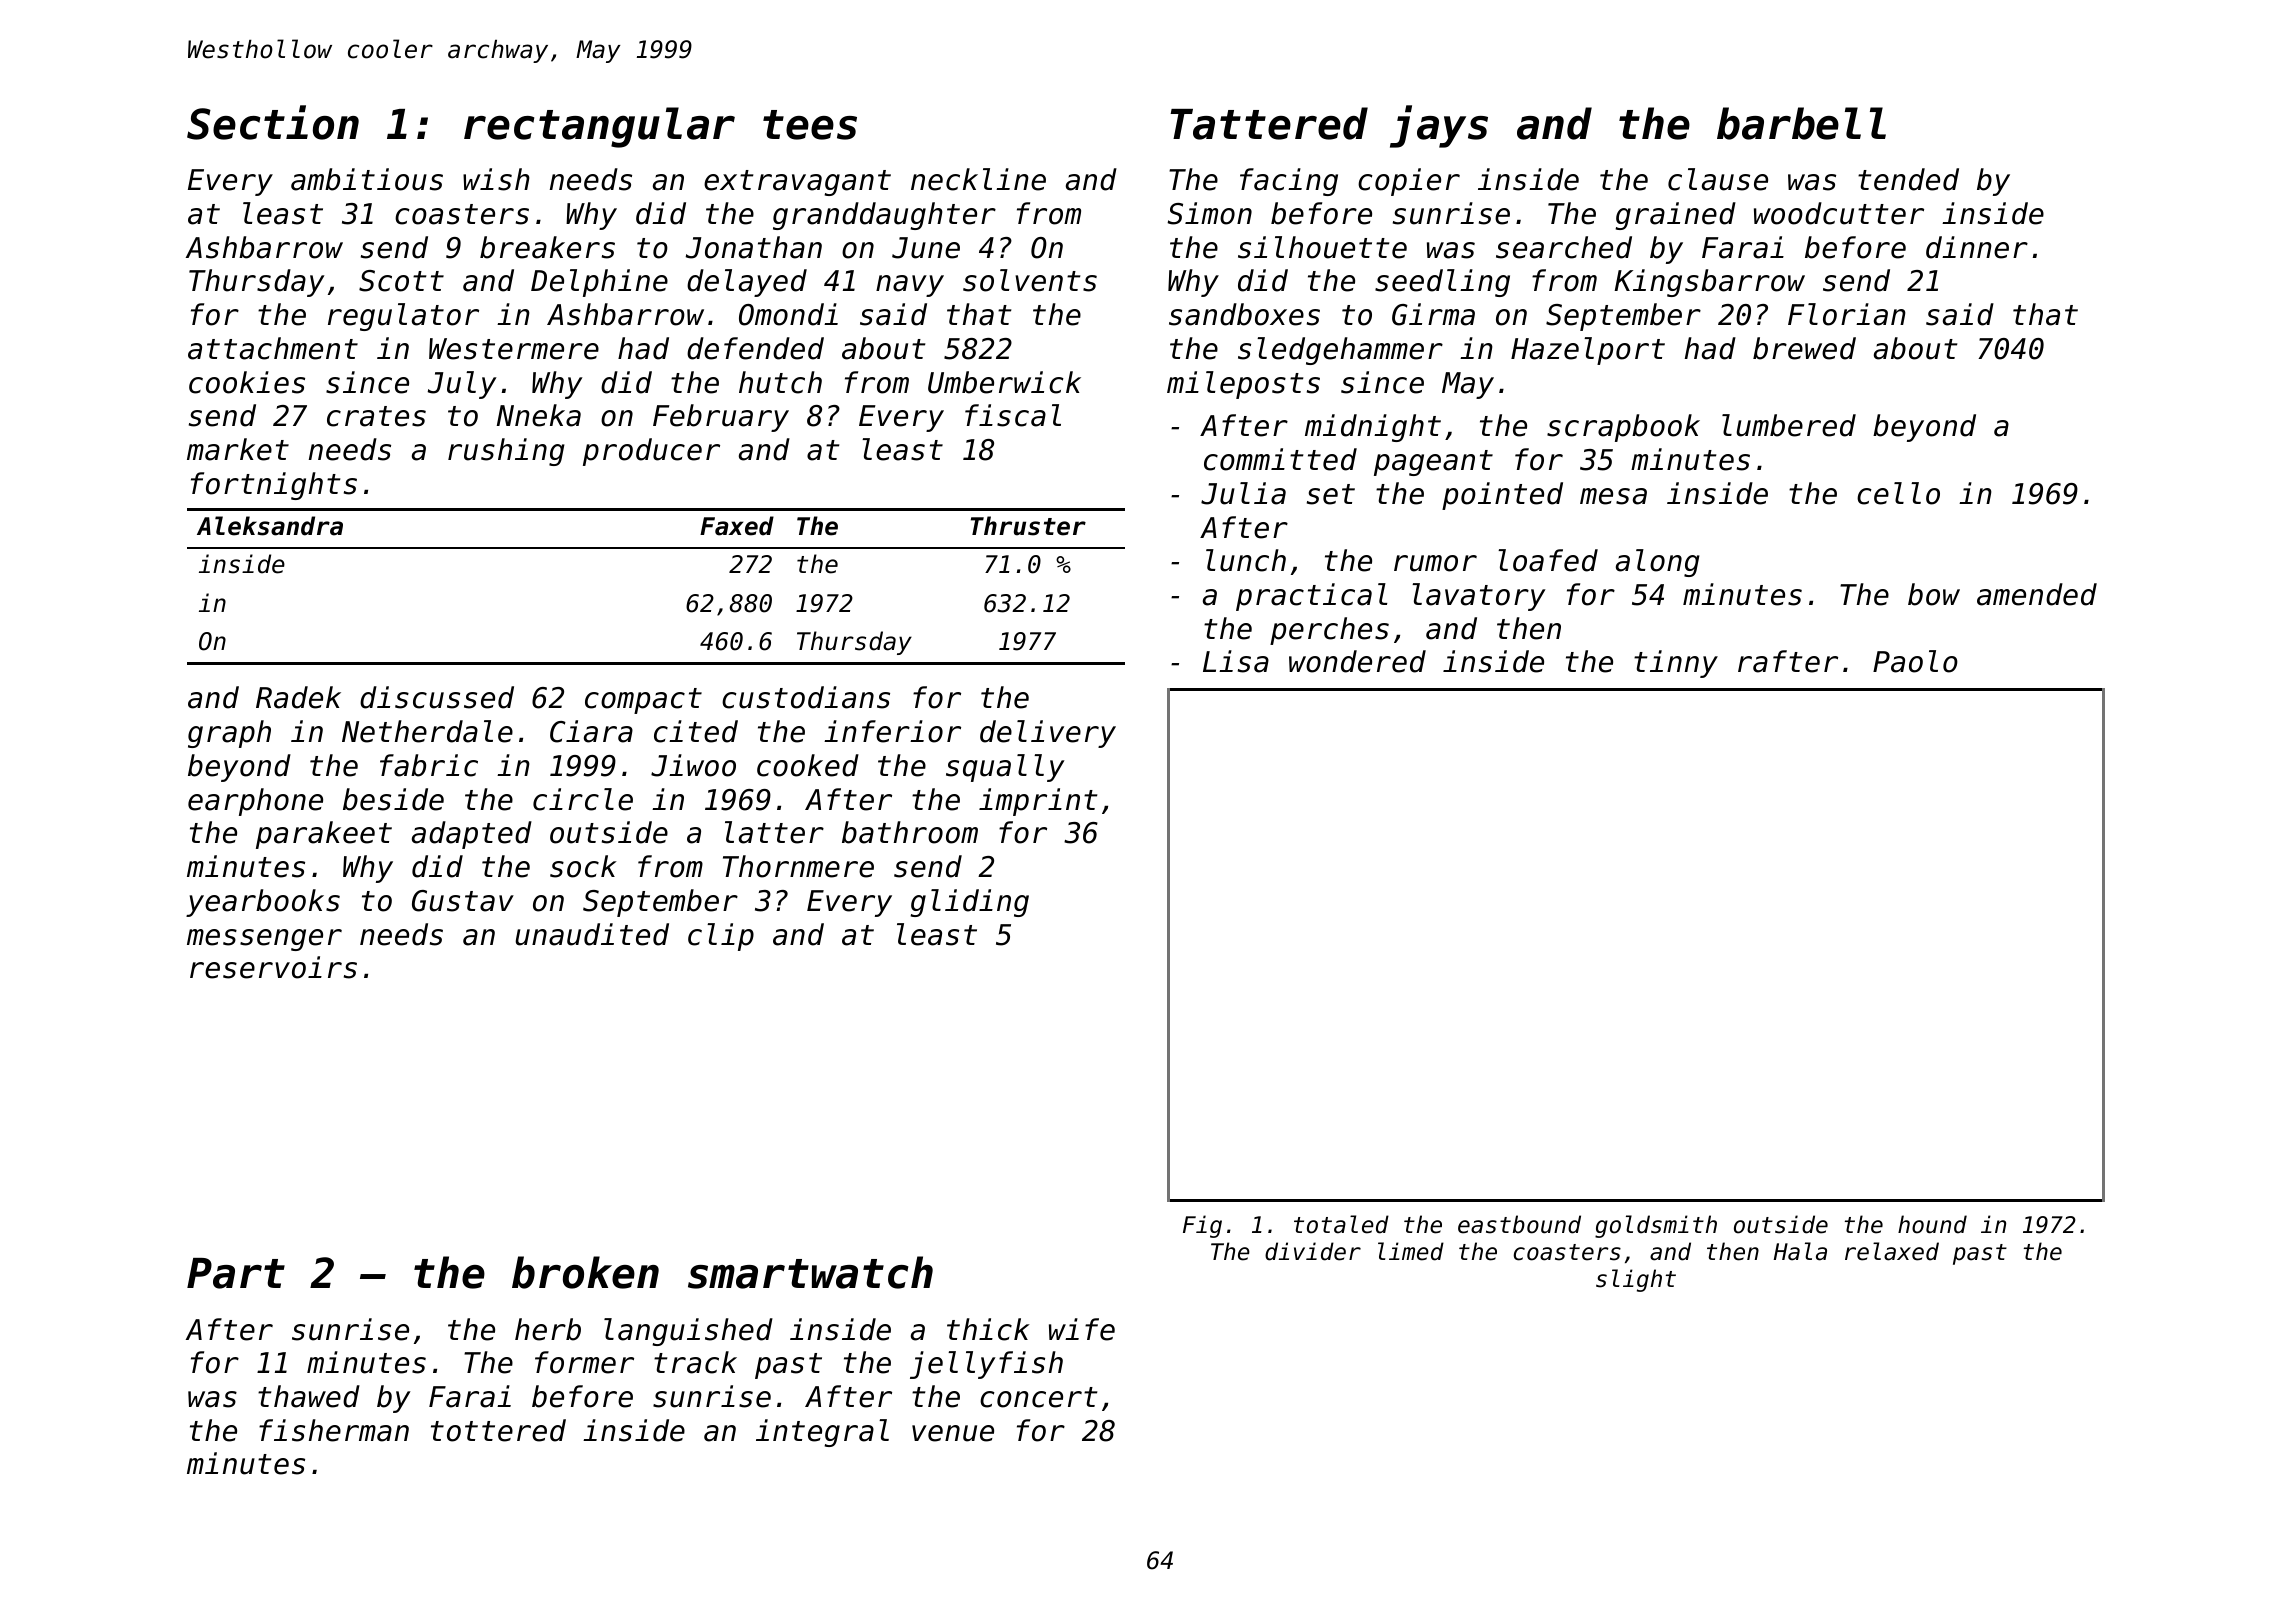 The width and height of the page is (2292, 1620). What do you see at coordinates (236, 1273) in the page?
I see `Part` at bounding box center [236, 1273].
